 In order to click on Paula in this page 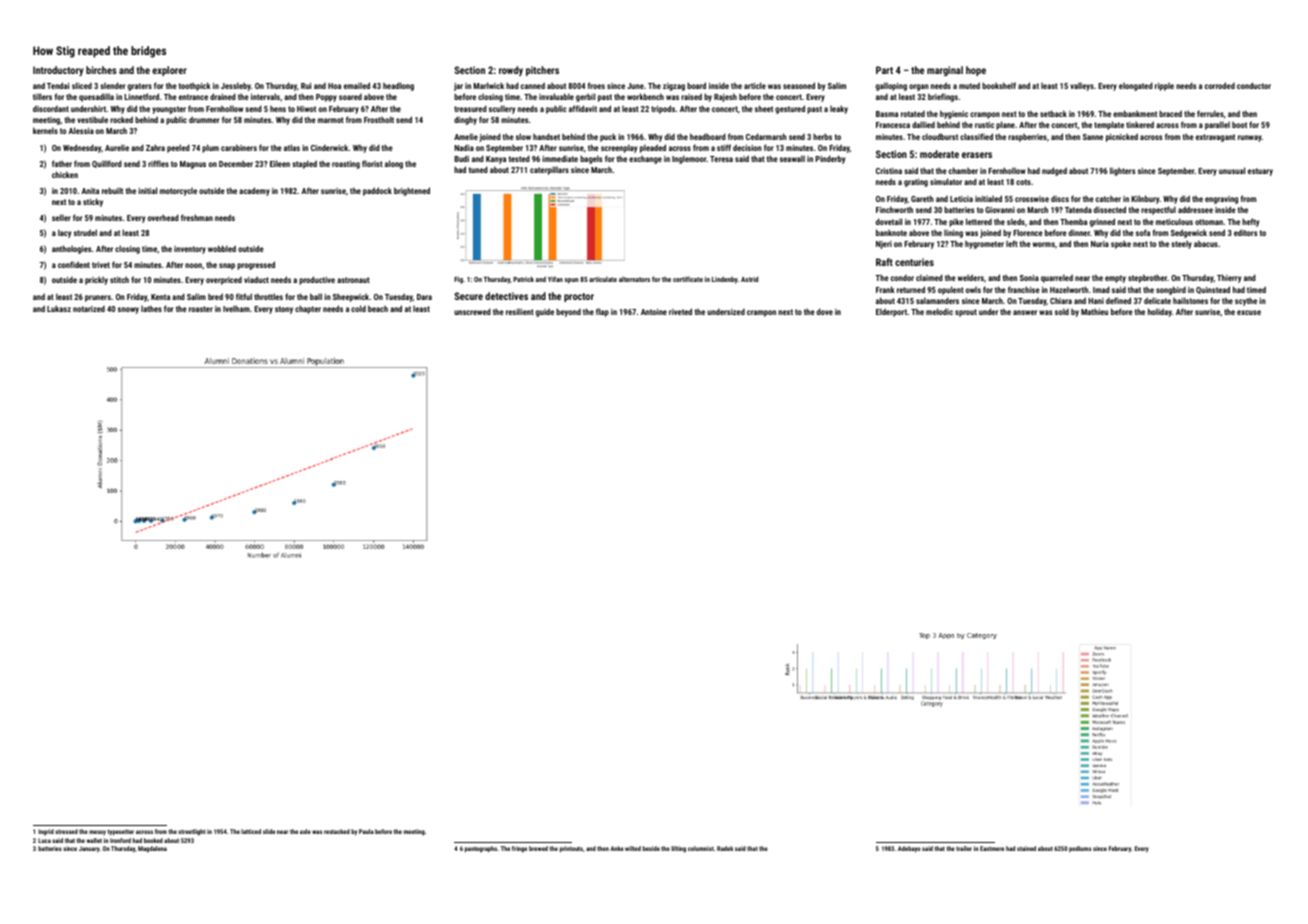, I will do `click(366, 831)`.
